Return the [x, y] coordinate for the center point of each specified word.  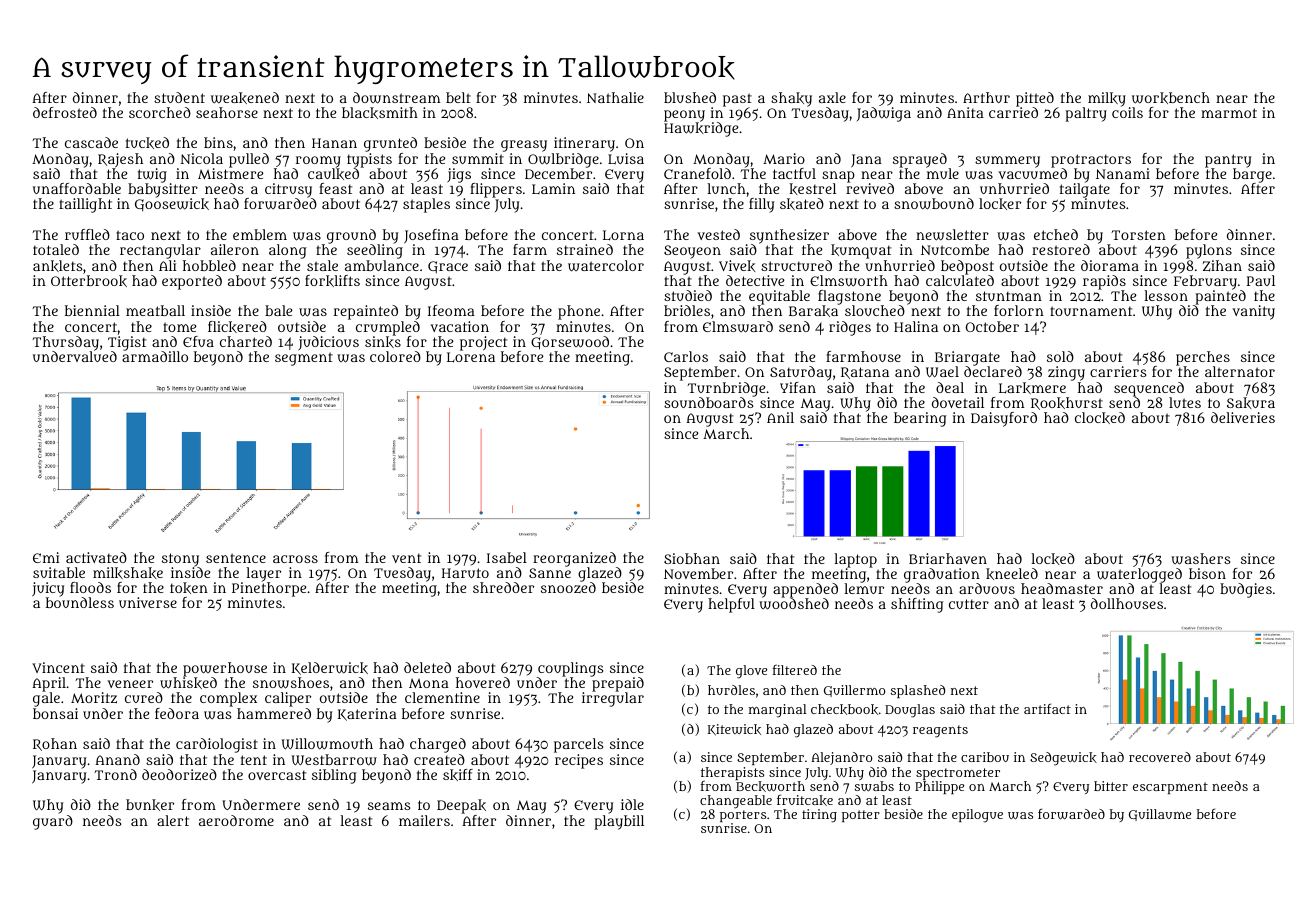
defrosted [65, 112]
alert [173, 820]
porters [743, 816]
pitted [1035, 99]
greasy [524, 146]
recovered [1160, 757]
